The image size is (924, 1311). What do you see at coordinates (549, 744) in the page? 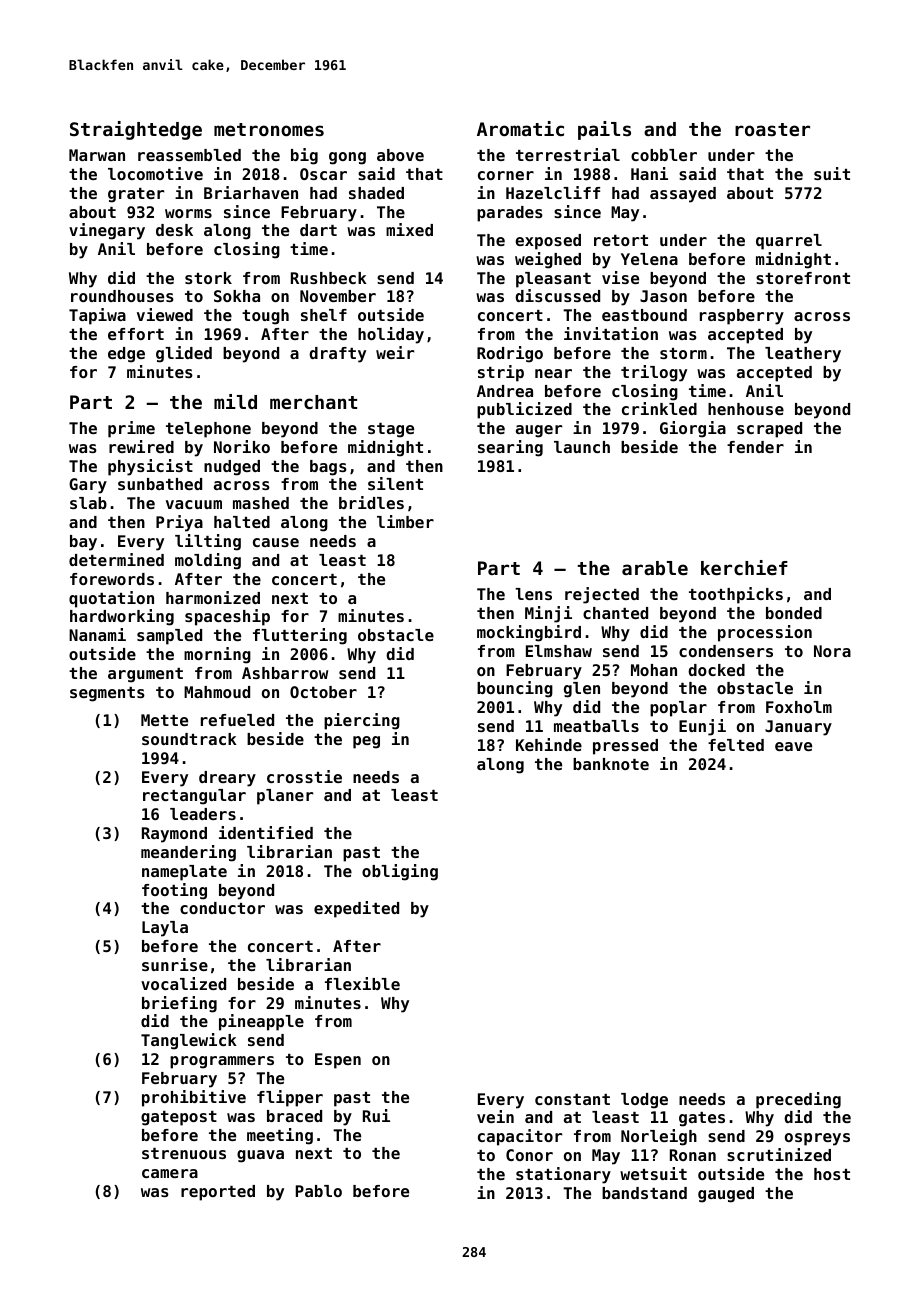
I see `Kehinde` at bounding box center [549, 744].
